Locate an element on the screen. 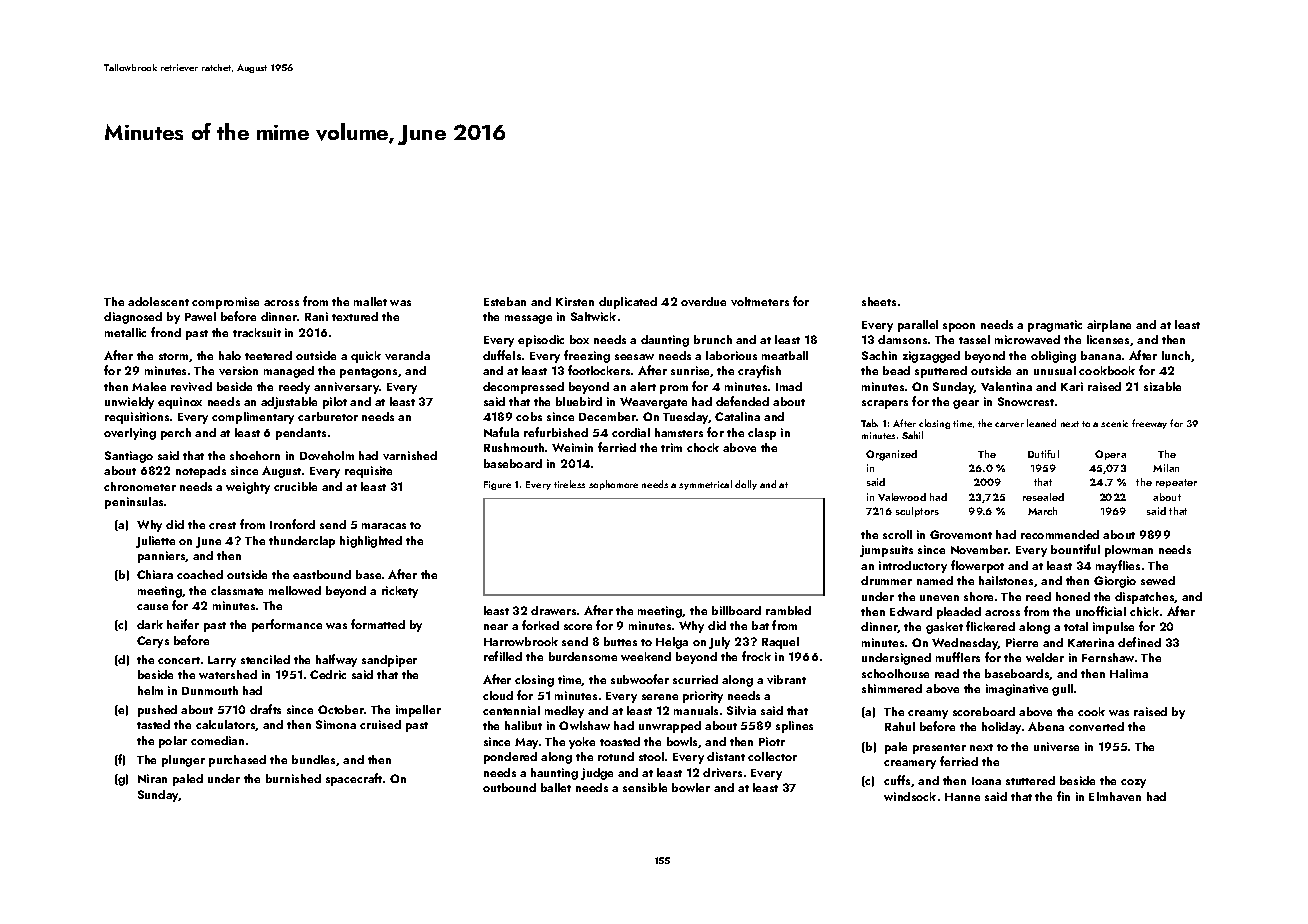 The width and height of the screenshot is (1308, 924). Milan is located at coordinates (1166, 468).
